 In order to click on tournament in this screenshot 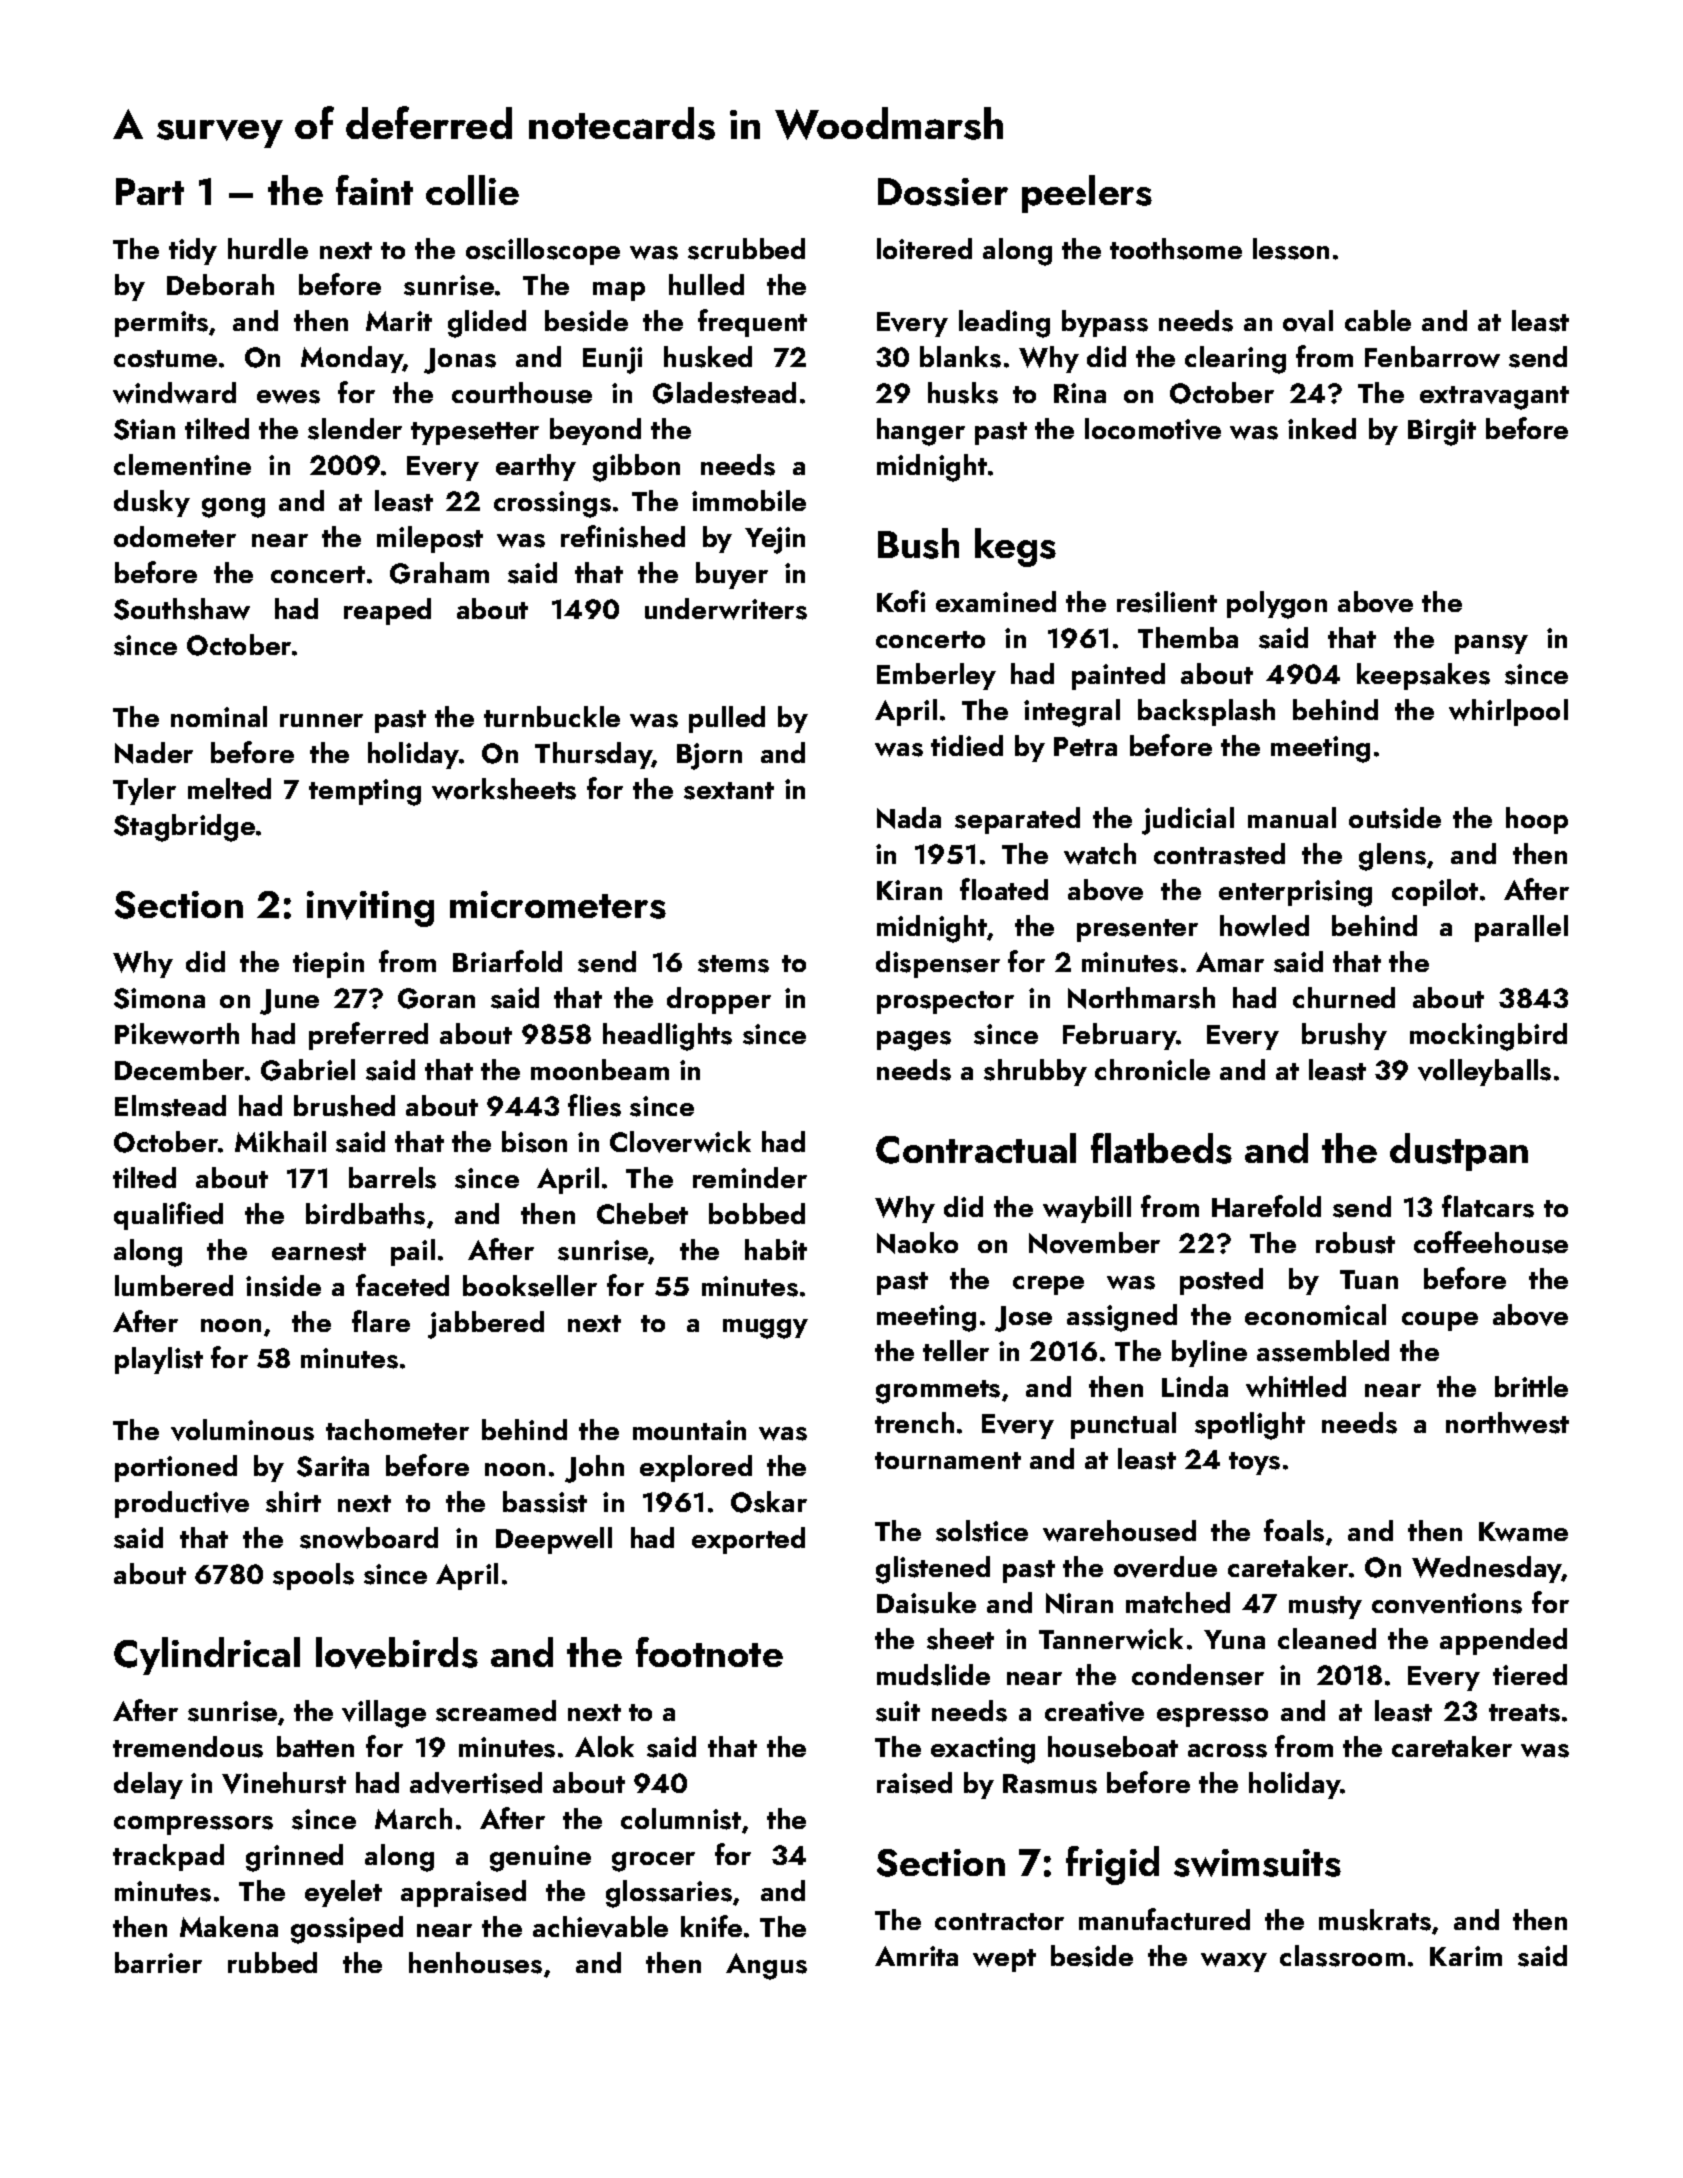, I will do `click(948, 1460)`.
